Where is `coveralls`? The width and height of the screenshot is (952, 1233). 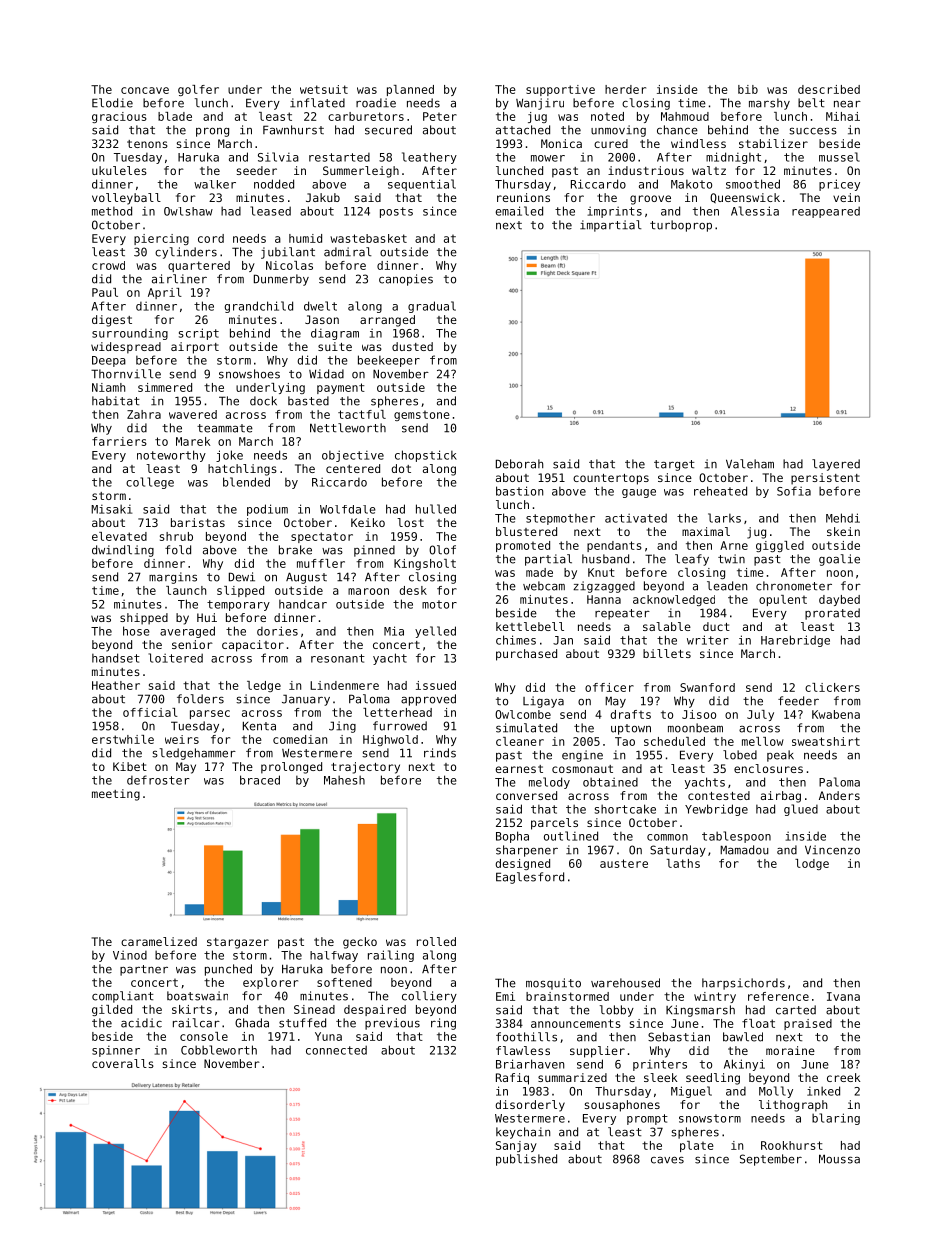 coveralls is located at coordinates (123, 1063).
